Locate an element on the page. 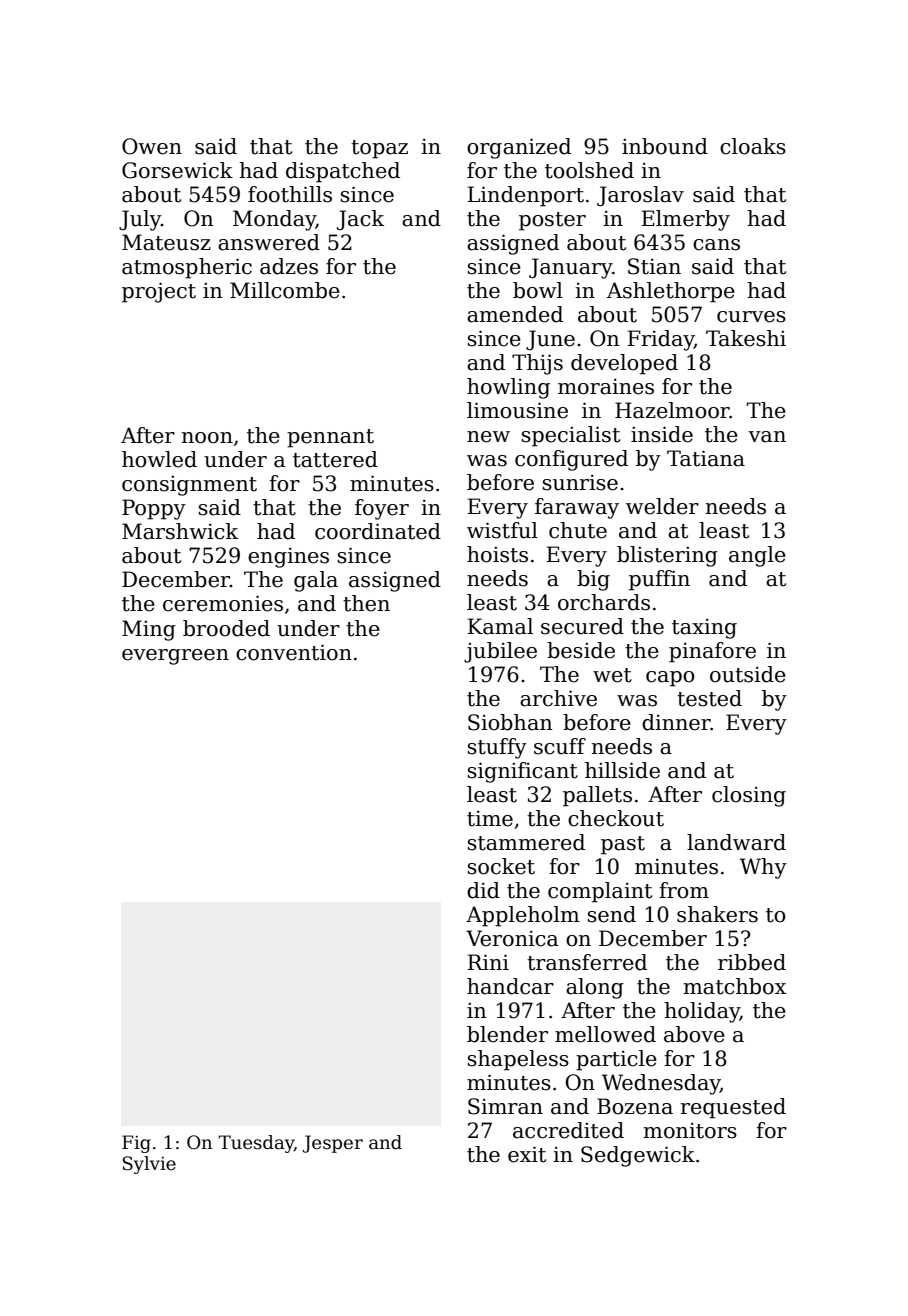 The image size is (908, 1316). Tuesday is located at coordinates (256, 1144).
